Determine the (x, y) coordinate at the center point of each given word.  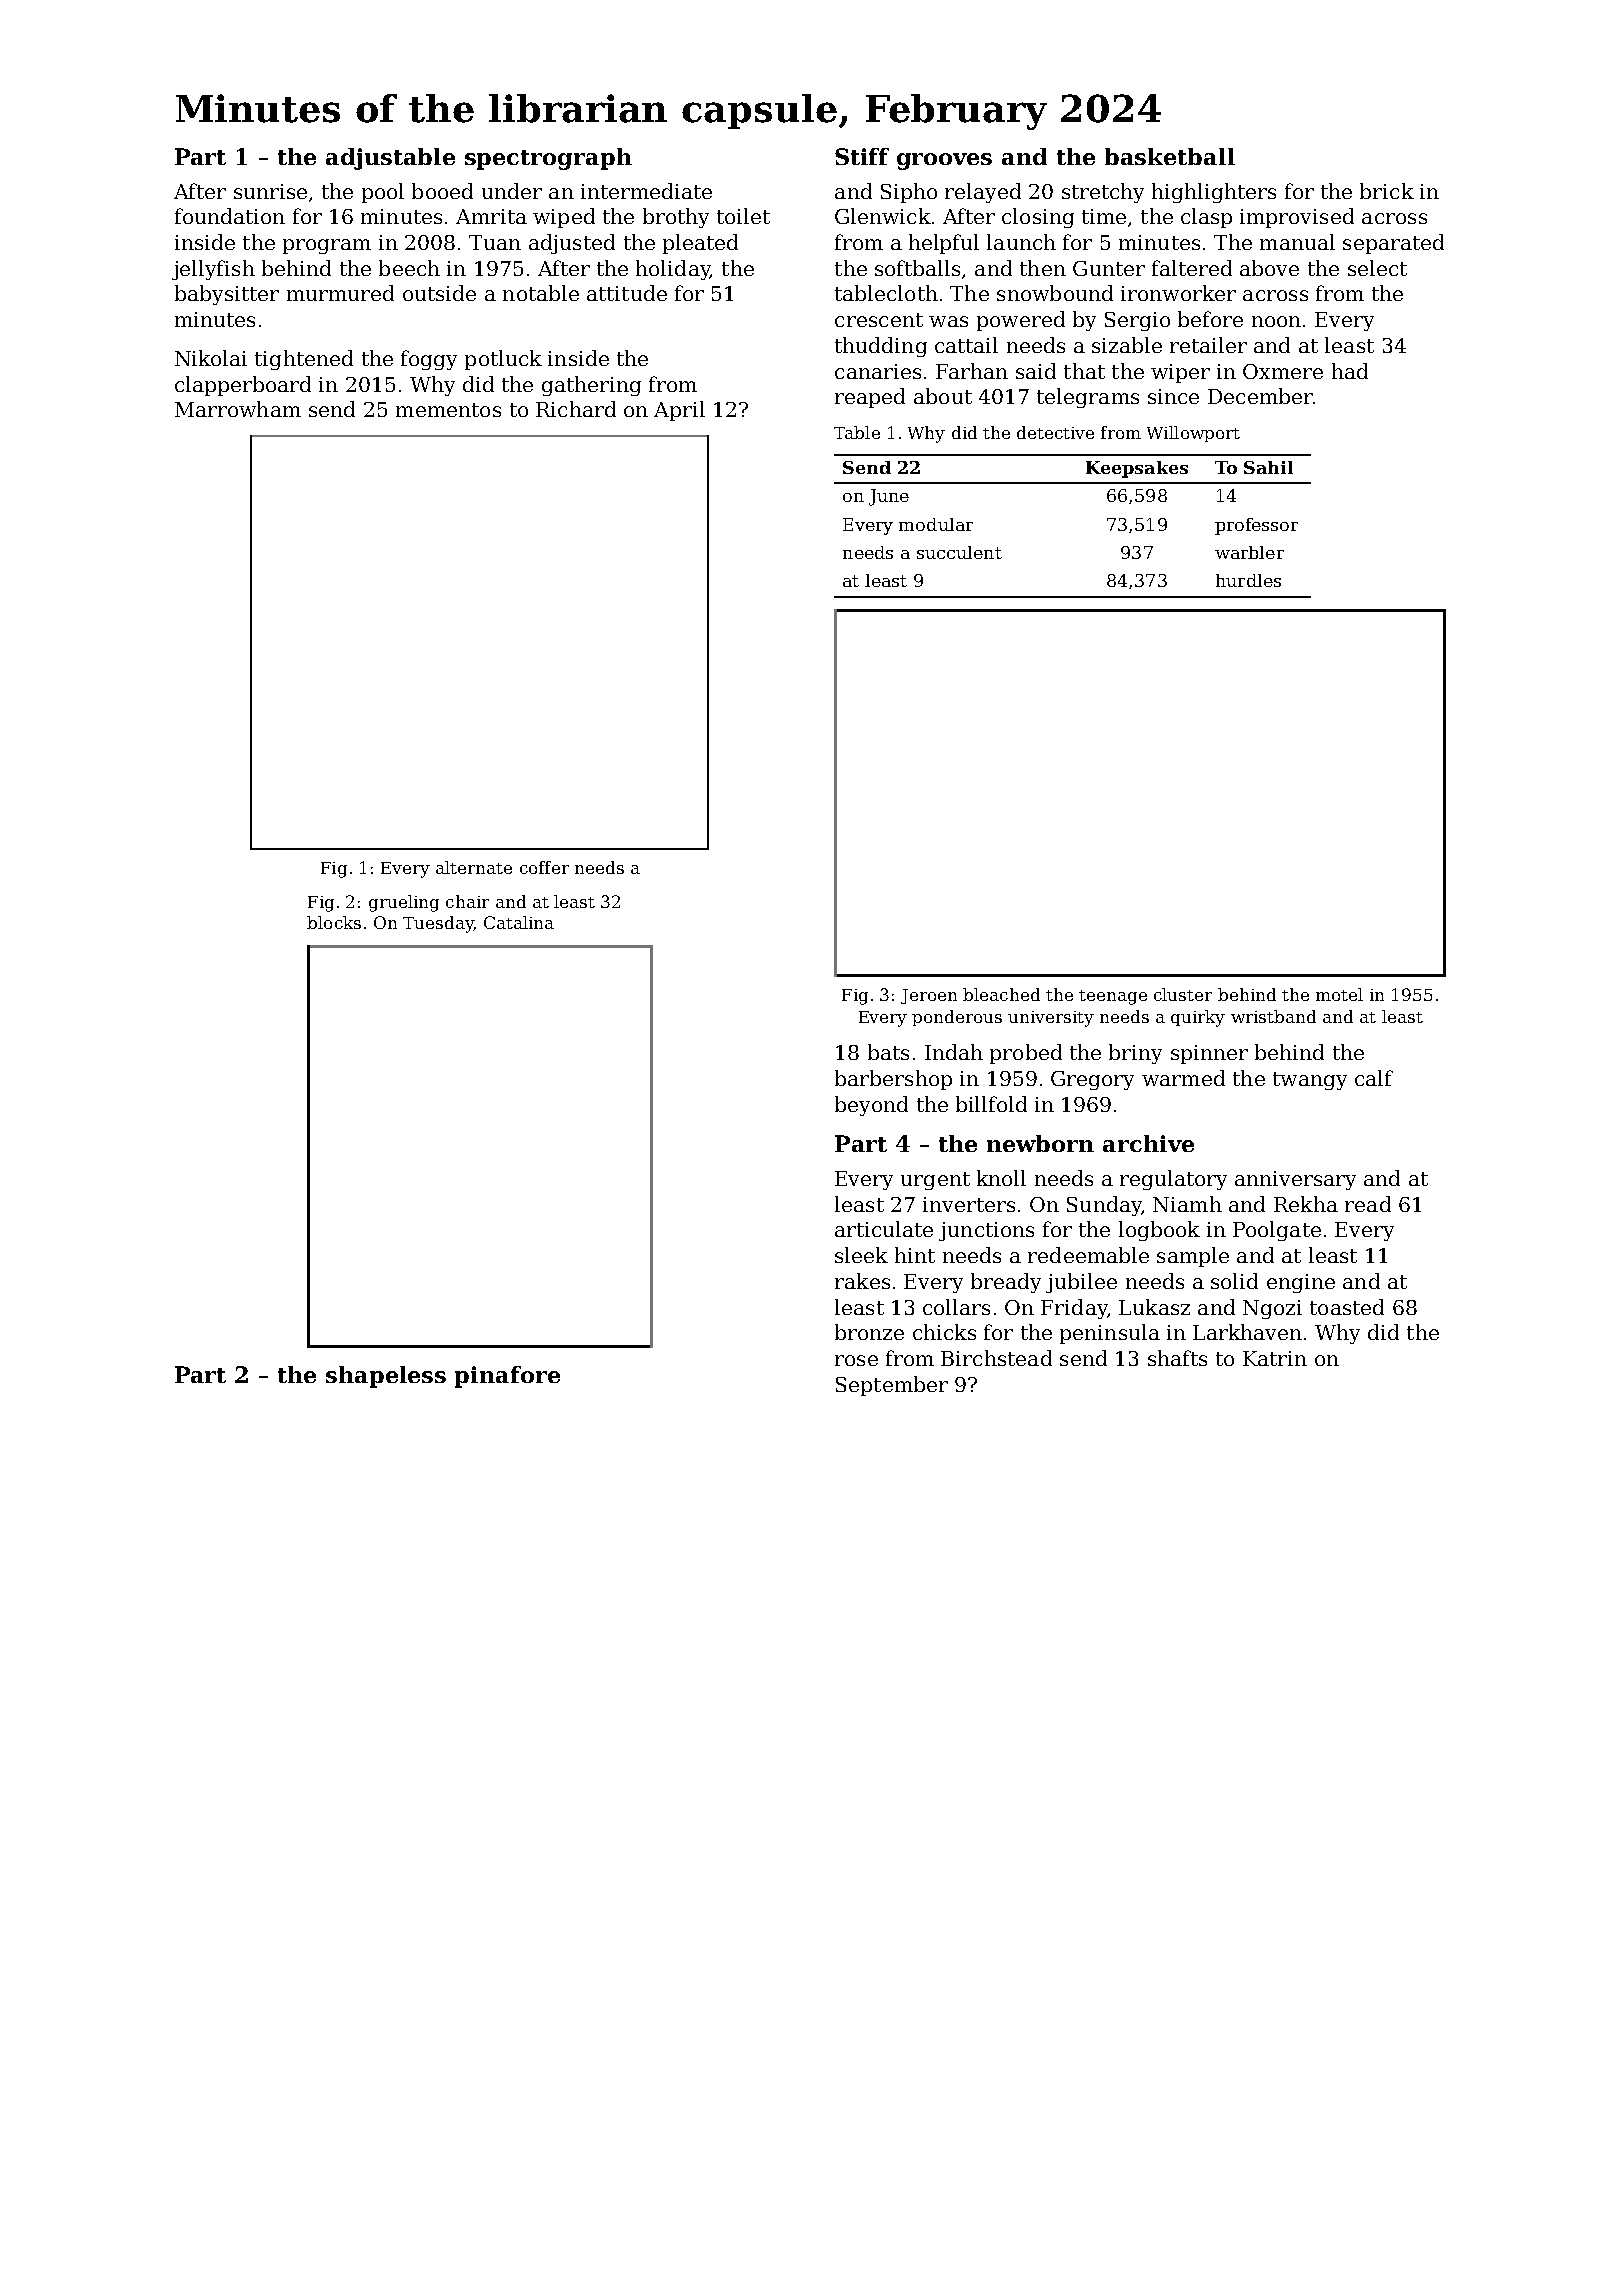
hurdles (1248, 580)
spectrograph (548, 159)
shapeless (386, 1377)
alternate (474, 867)
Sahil (1268, 467)
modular (936, 524)
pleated (700, 244)
